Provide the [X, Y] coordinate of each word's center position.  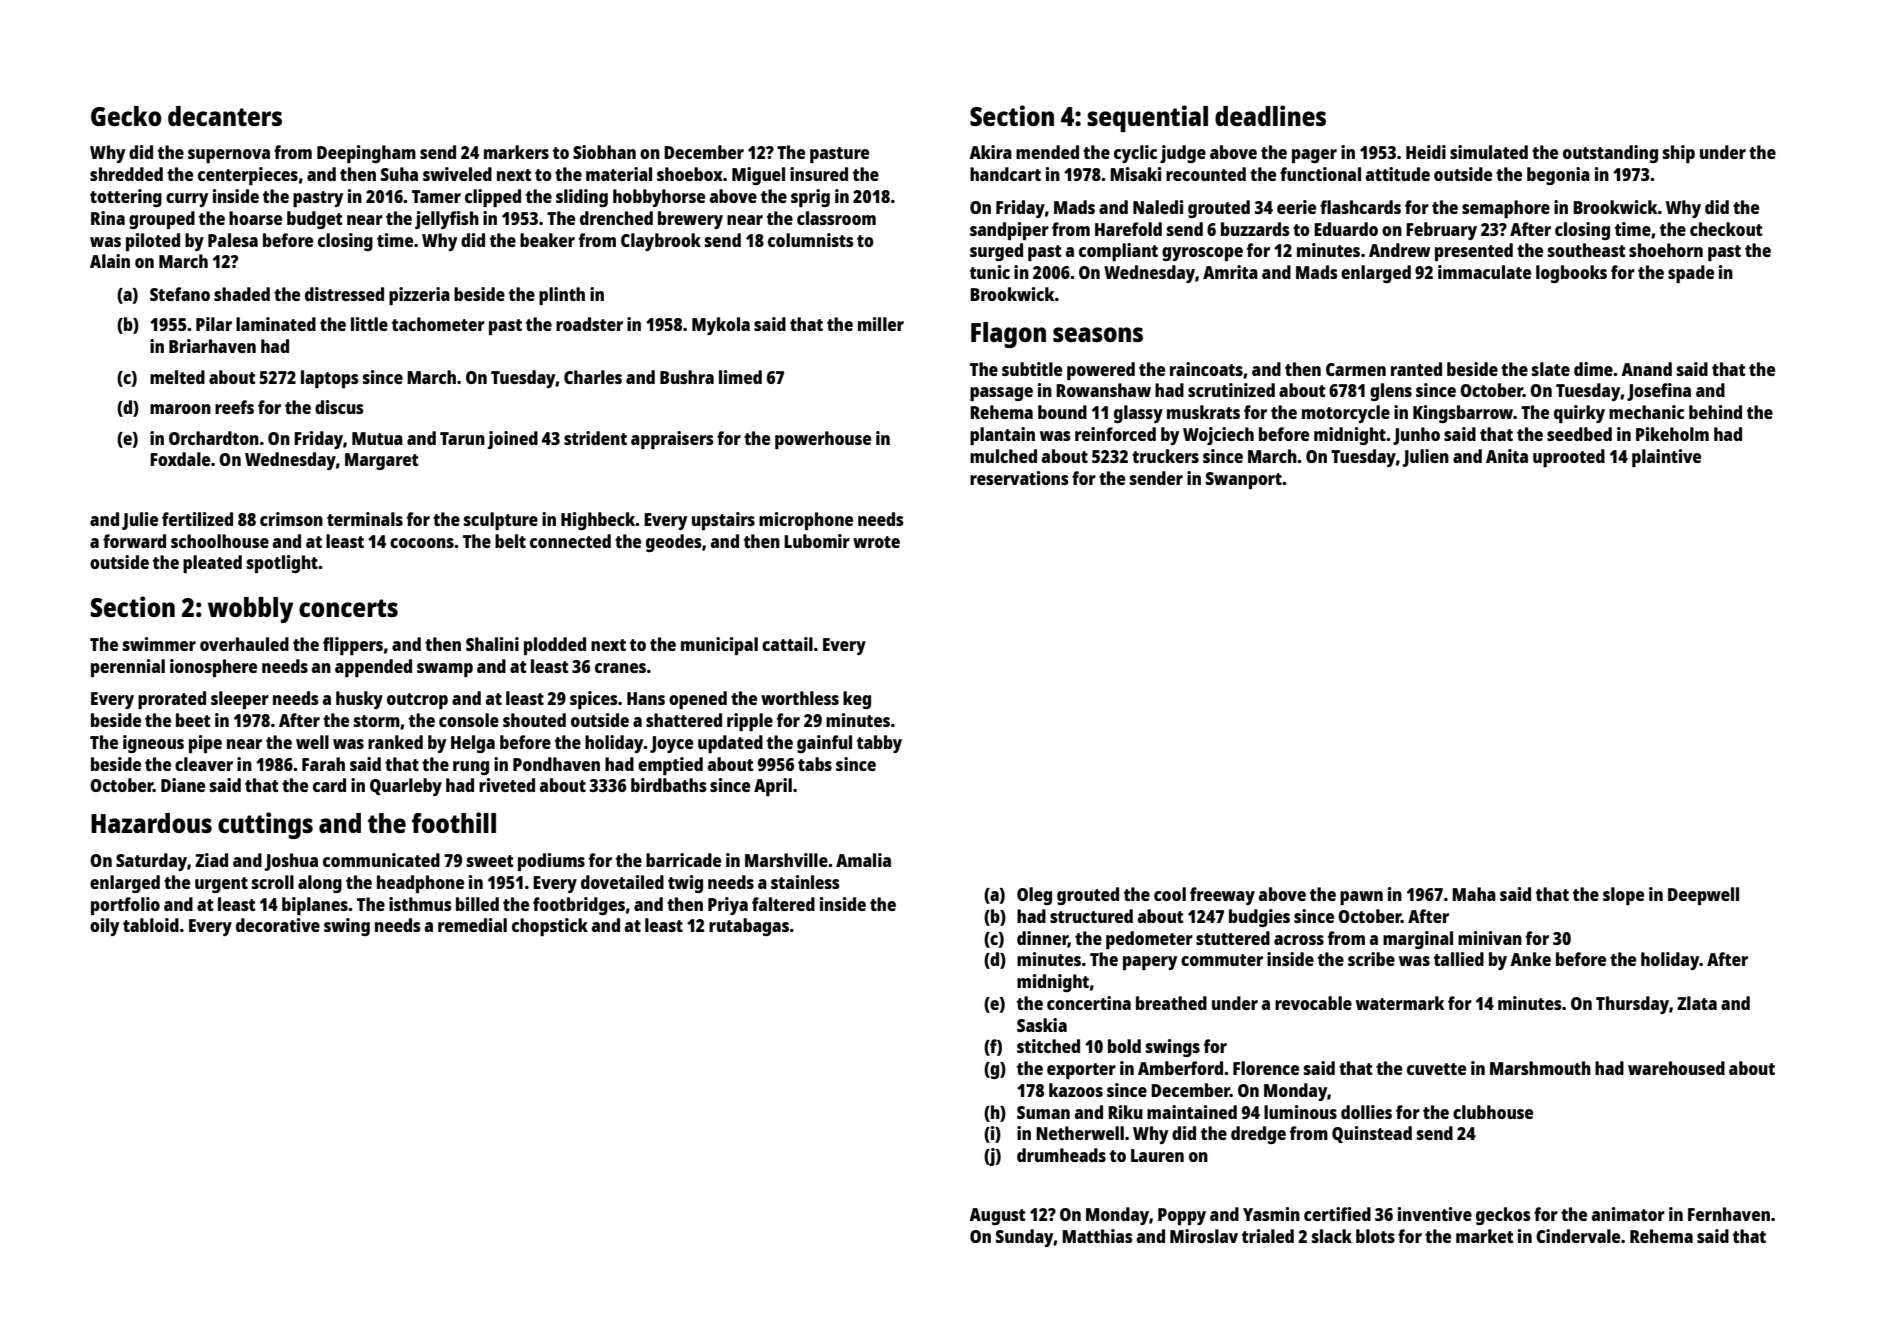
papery [1150, 963]
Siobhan [604, 152]
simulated [1489, 152]
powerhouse [823, 440]
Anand [1646, 369]
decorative [278, 925]
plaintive [1666, 458]
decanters [225, 116]
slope [1623, 896]
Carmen [1356, 369]
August [997, 1216]
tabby [879, 744]
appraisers [672, 440]
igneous [153, 744]
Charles [593, 377]
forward [134, 541]
